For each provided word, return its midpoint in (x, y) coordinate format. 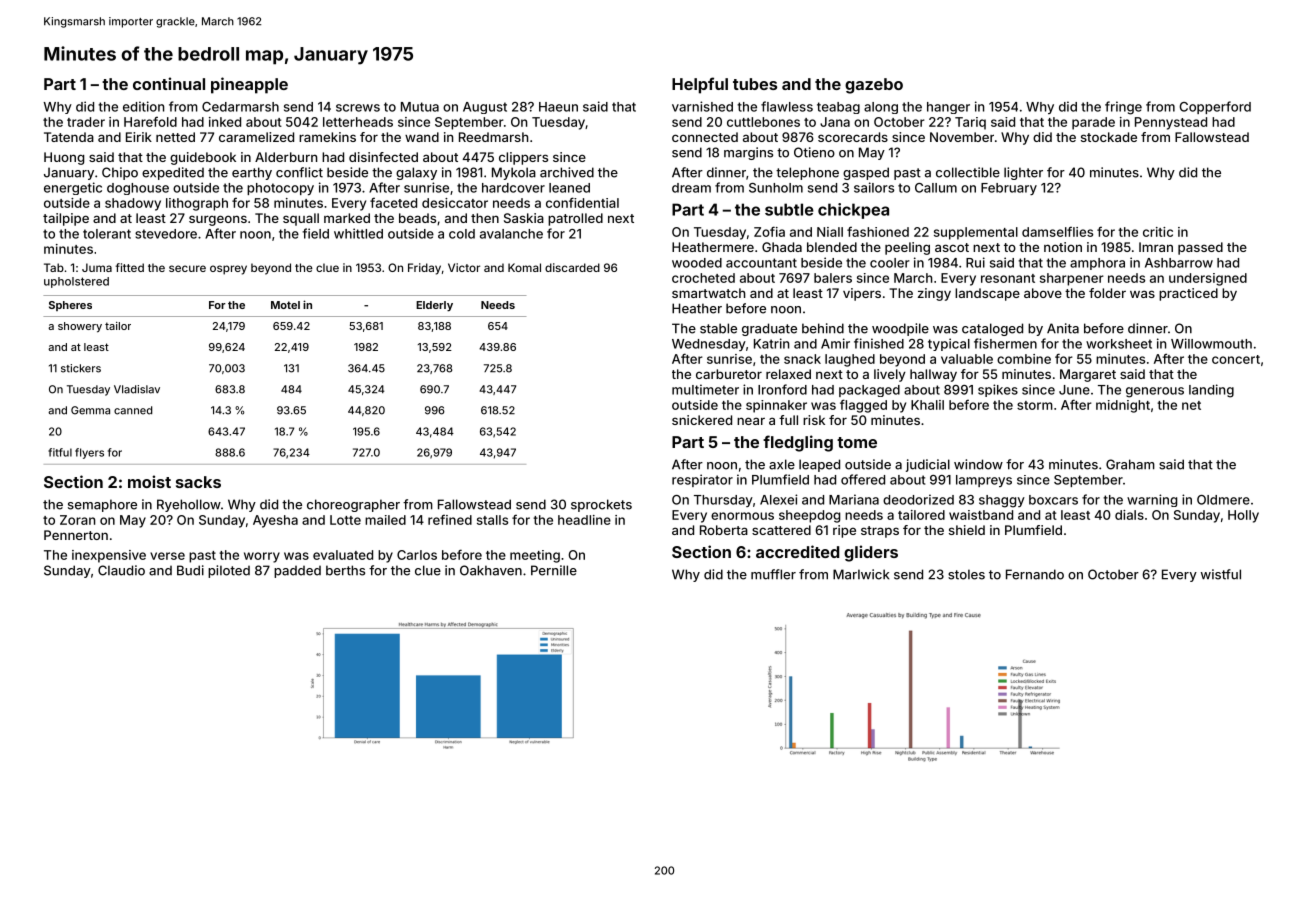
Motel (285, 305)
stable (718, 328)
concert (1236, 359)
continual (169, 83)
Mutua (420, 107)
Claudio (121, 570)
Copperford (1215, 107)
